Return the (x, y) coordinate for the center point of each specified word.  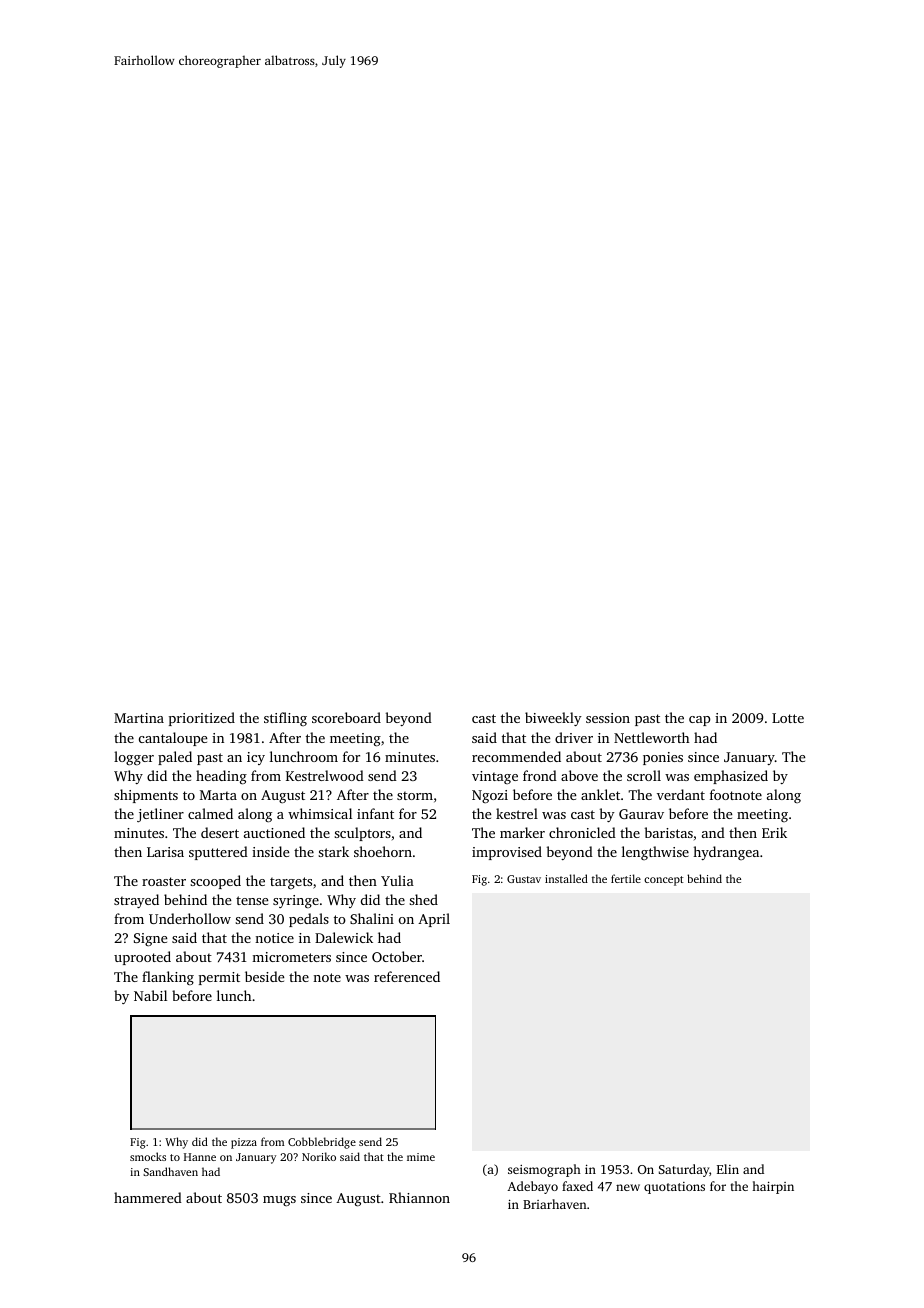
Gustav (524, 879)
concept (664, 881)
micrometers (291, 957)
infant (375, 813)
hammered (148, 1197)
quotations (674, 1188)
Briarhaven (555, 1204)
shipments (146, 796)
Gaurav (641, 814)
